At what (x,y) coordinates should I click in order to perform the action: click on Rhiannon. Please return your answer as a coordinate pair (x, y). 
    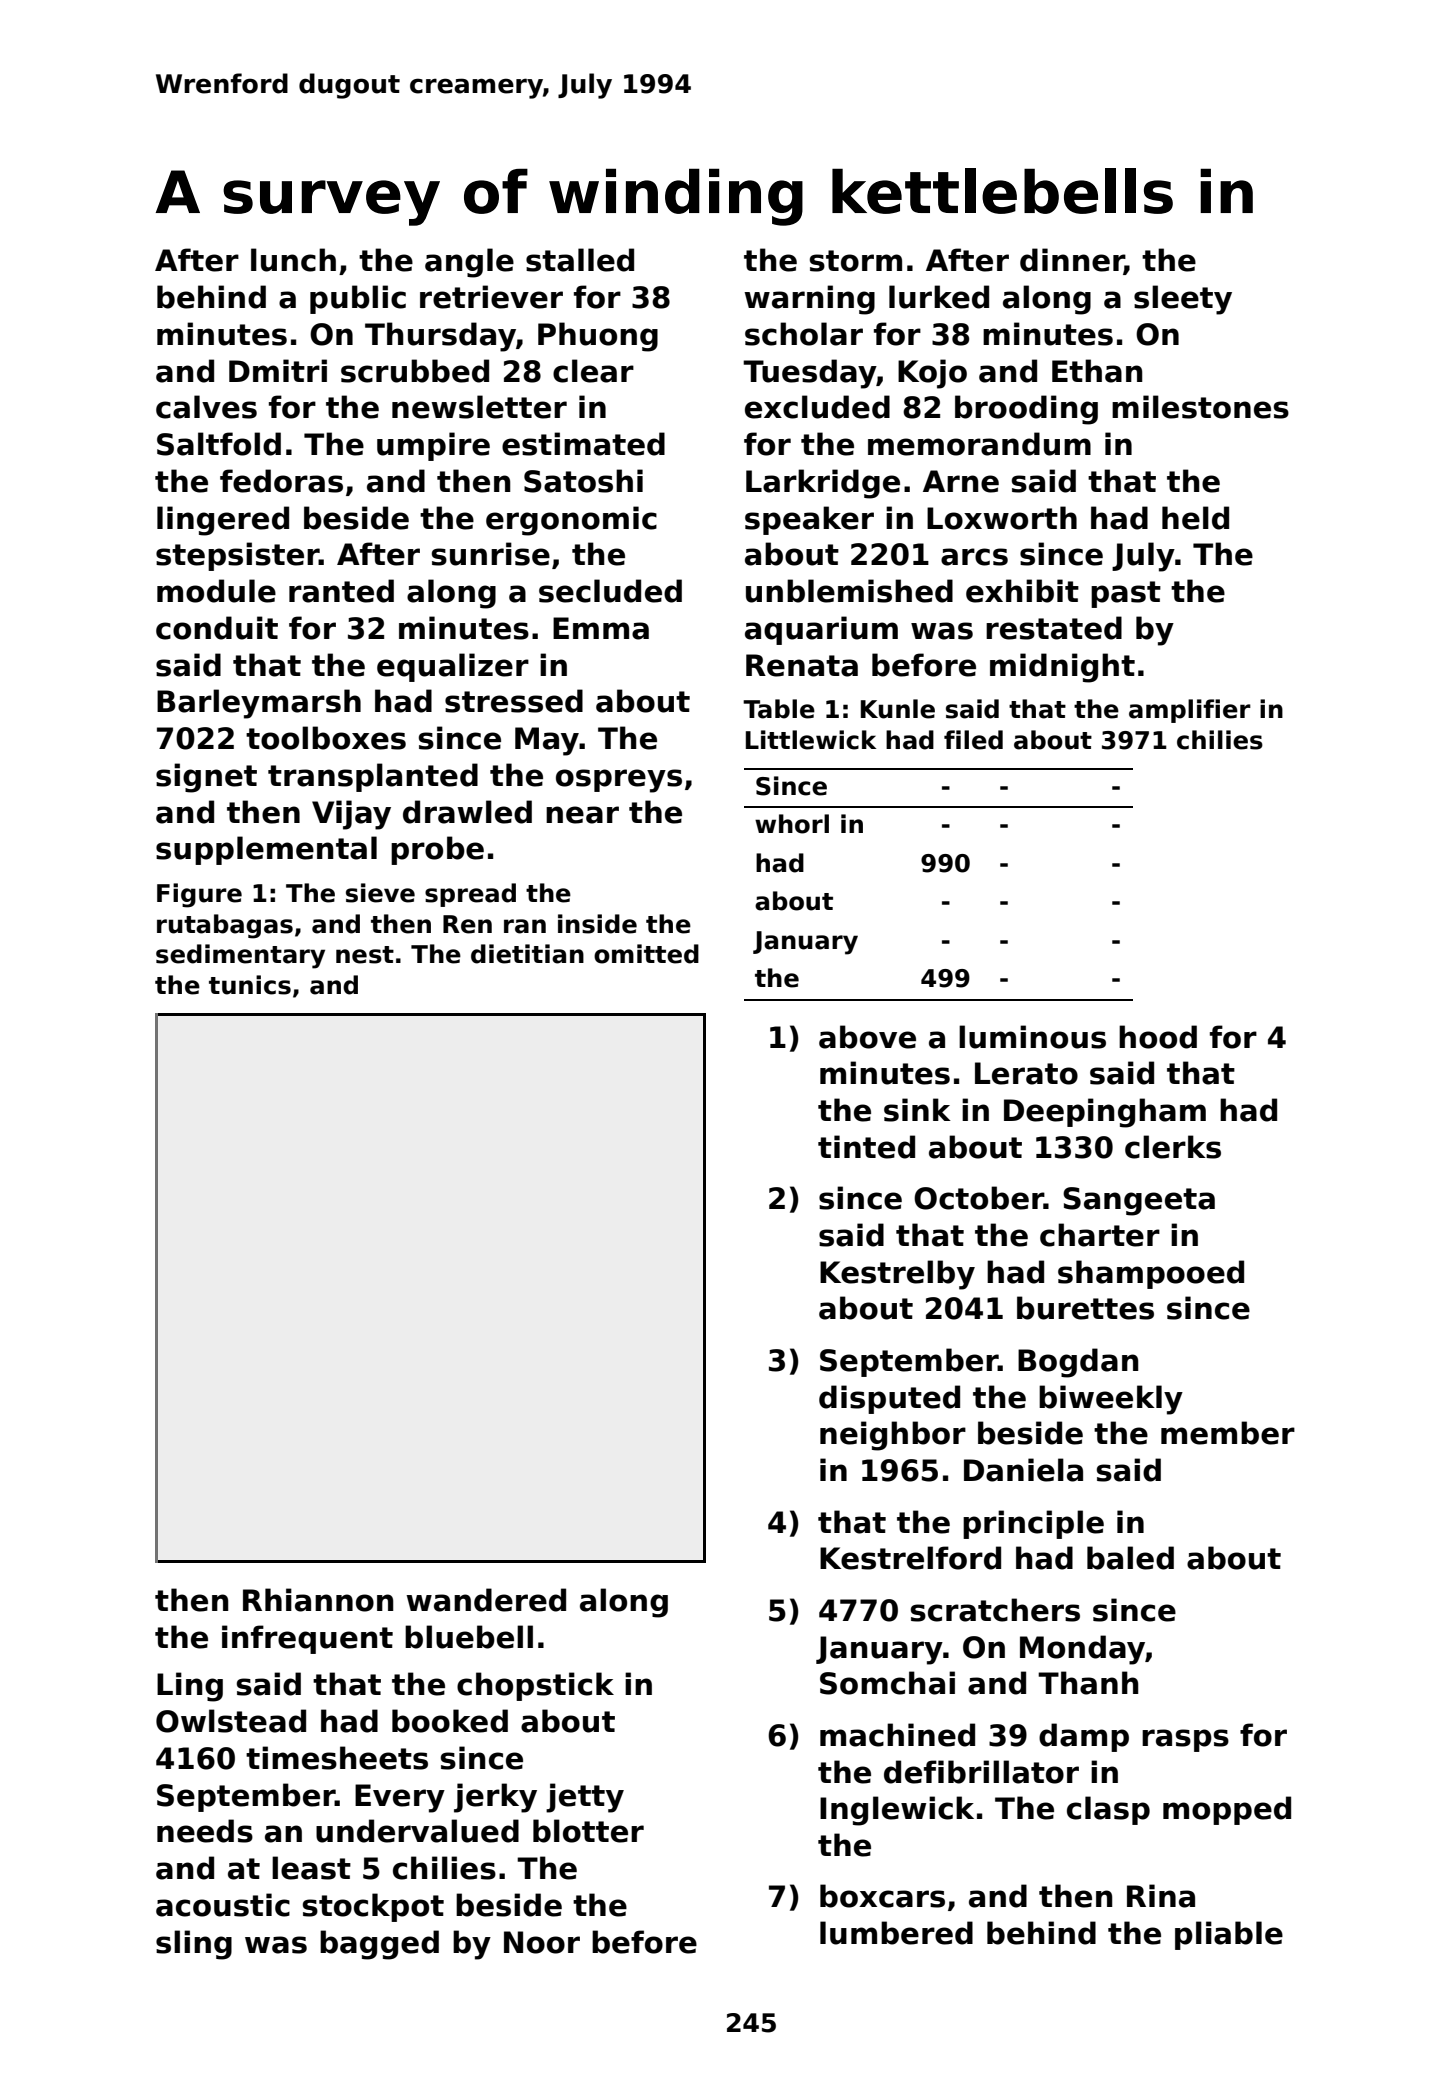
    Looking at the image, I should click on (318, 1600).
